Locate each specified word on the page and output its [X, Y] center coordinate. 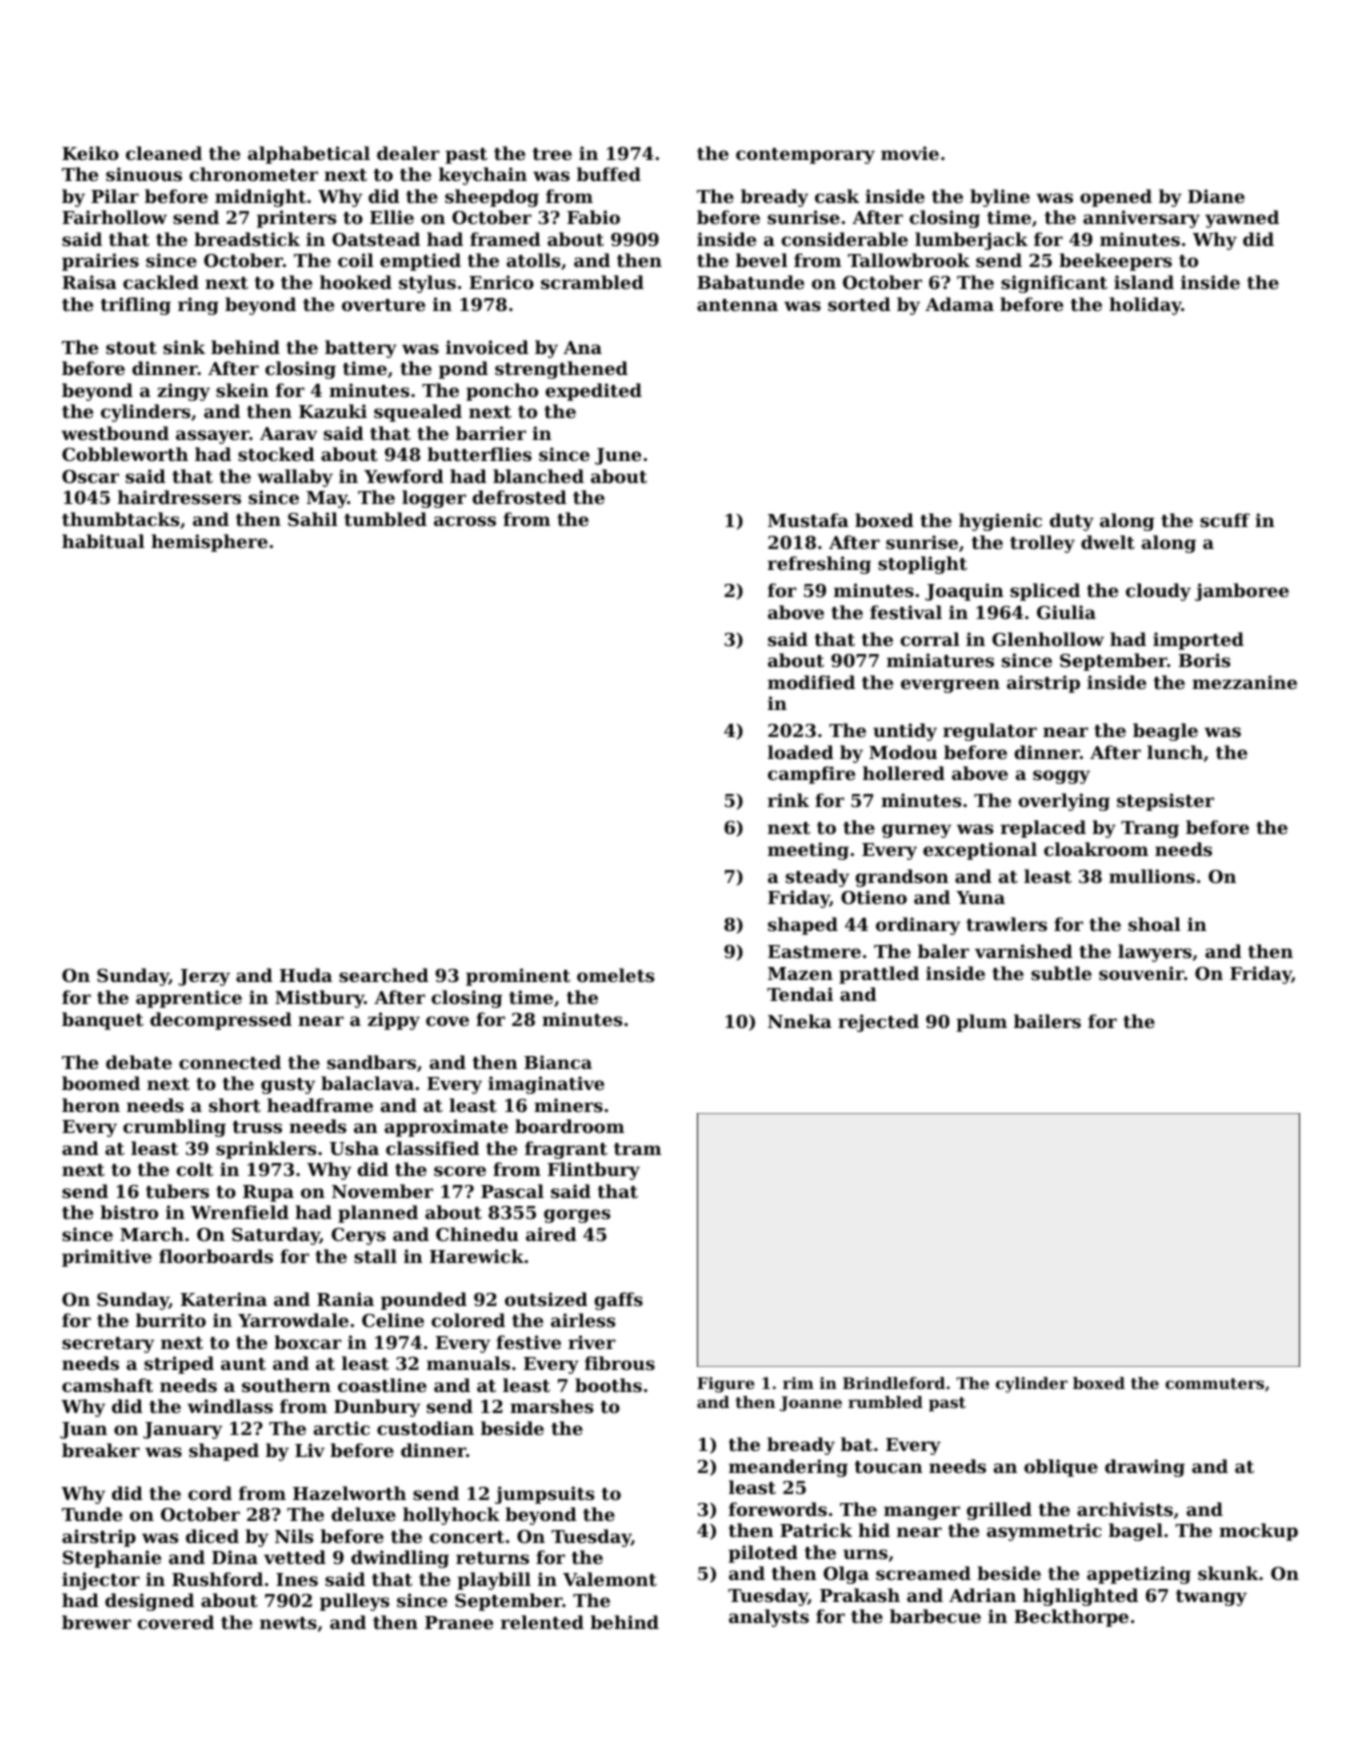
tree [552, 154]
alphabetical [309, 155]
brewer [96, 1622]
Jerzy [204, 977]
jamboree [1242, 592]
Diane [1216, 196]
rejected [878, 1023]
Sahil [313, 519]
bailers [1047, 1021]
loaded [801, 752]
